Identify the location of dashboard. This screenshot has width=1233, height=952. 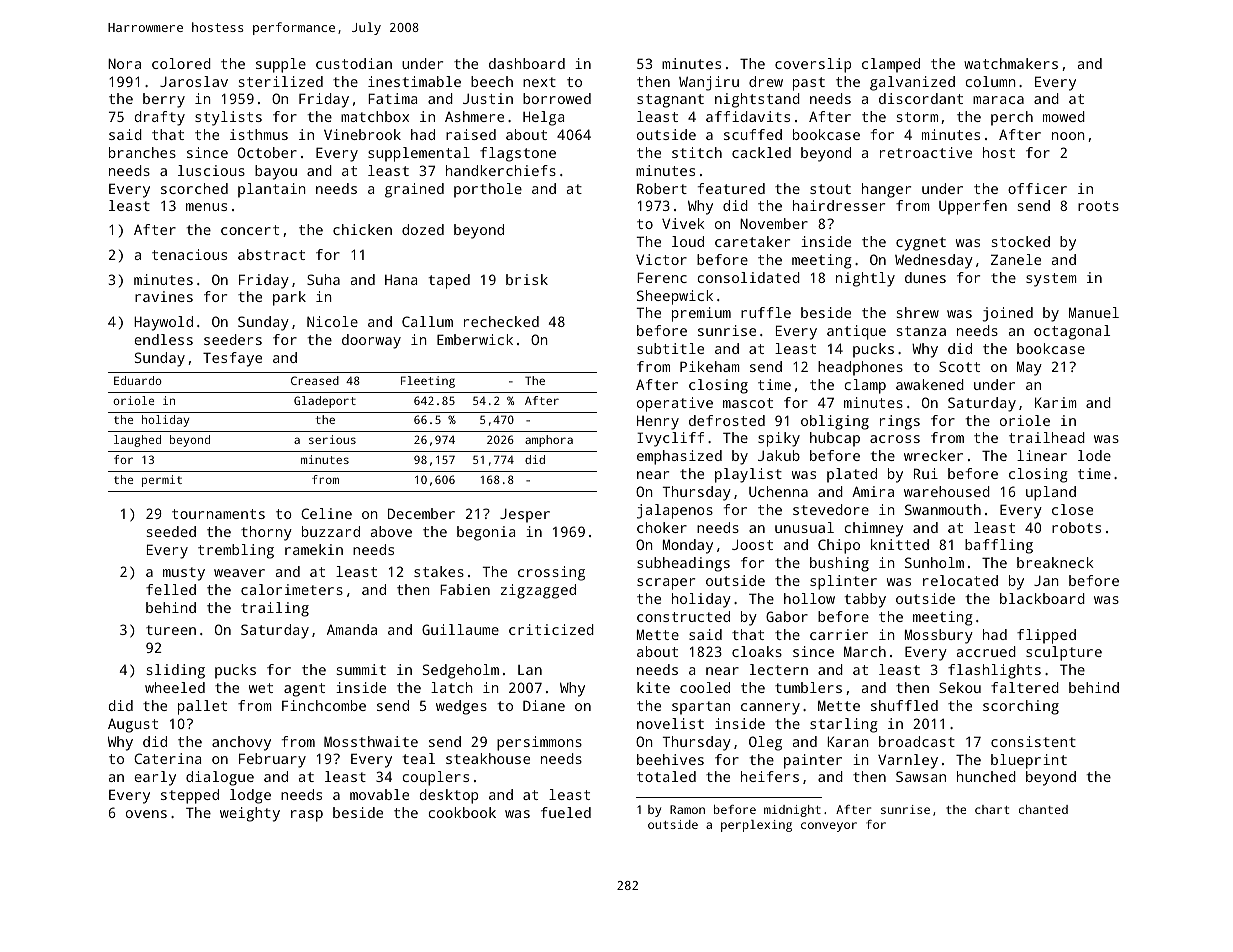
(527, 63).
